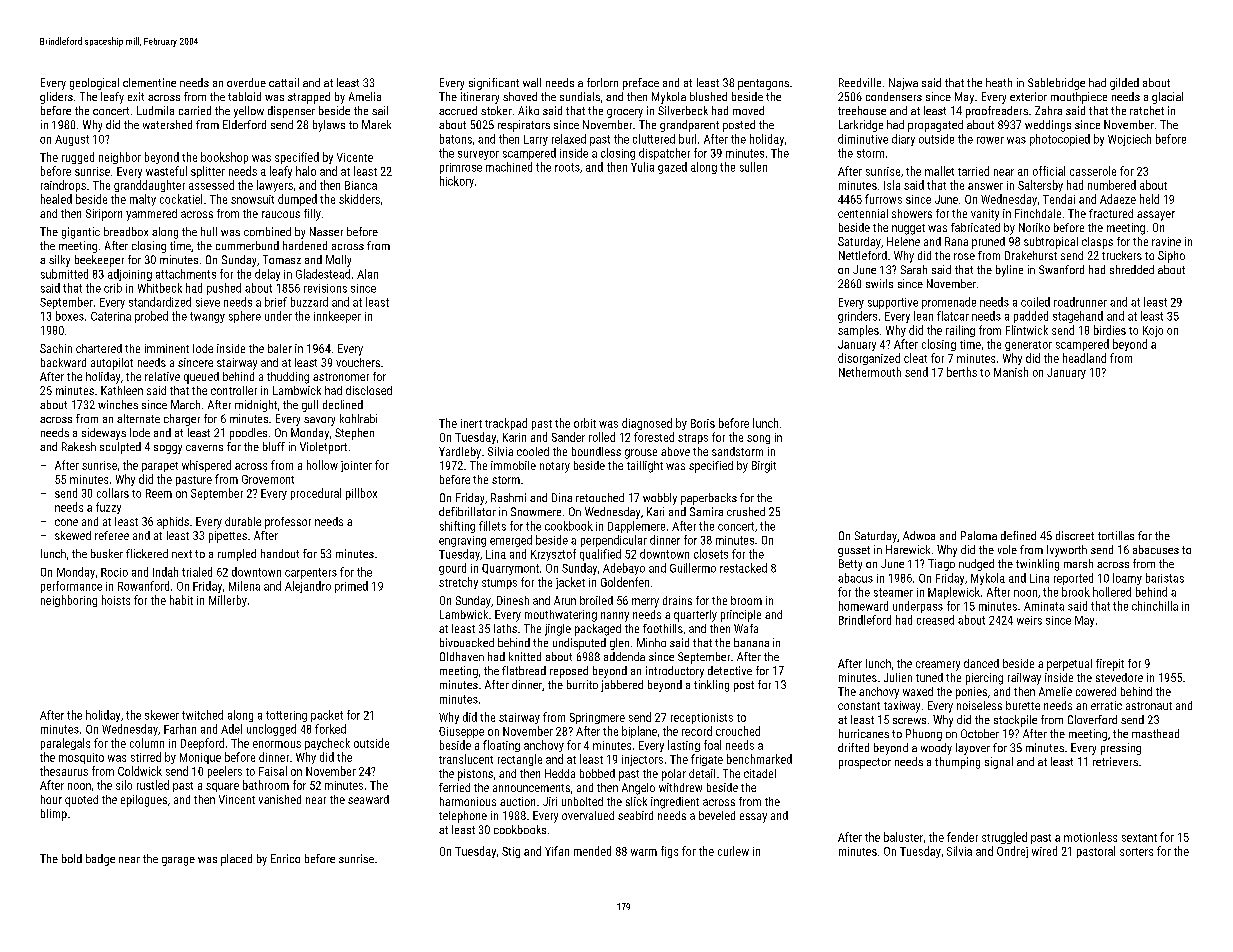 The height and width of the screenshot is (952, 1233). Describe the element at coordinates (894, 96) in the screenshot. I see `condensers` at that location.
